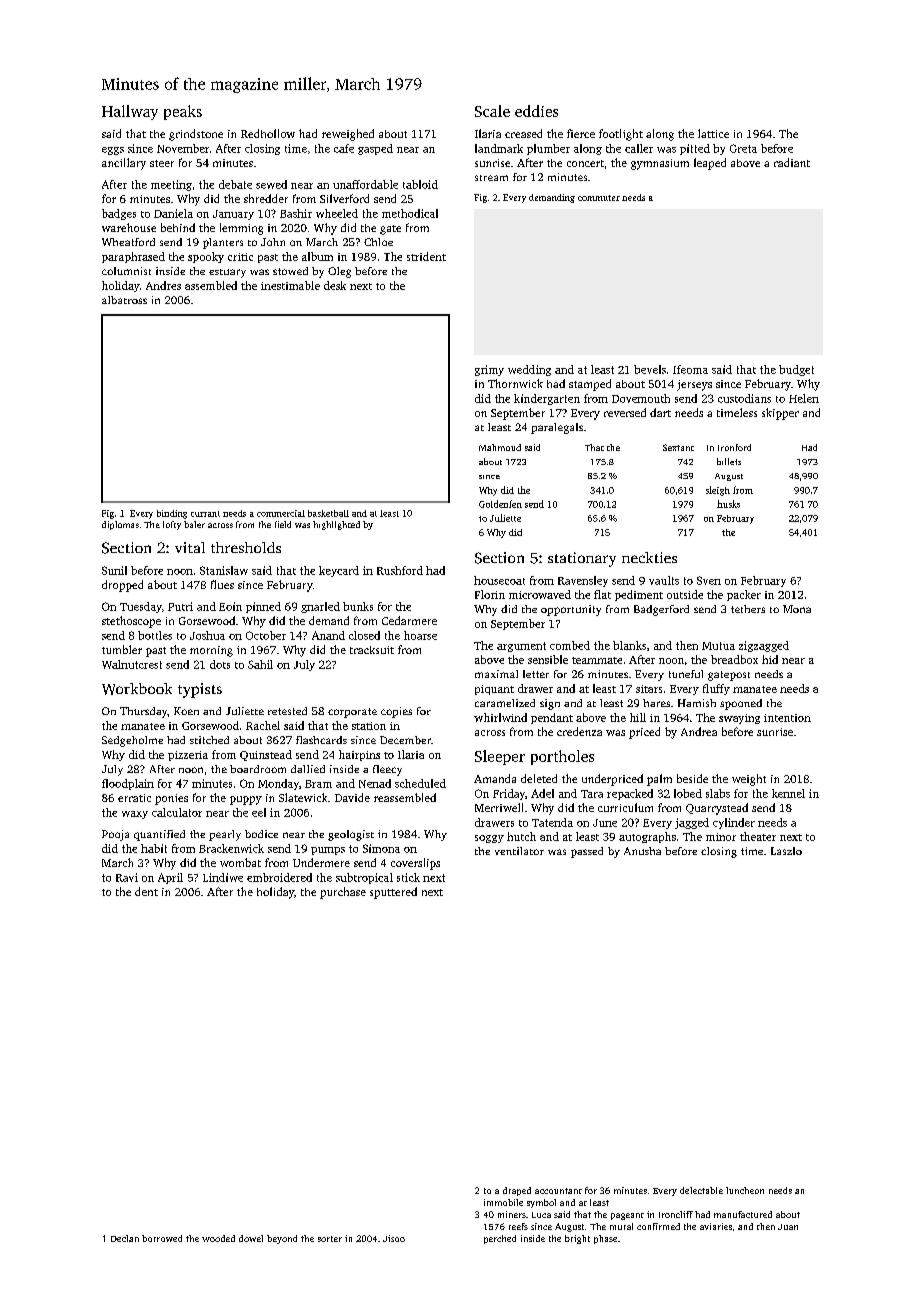  What do you see at coordinates (172, 514) in the document?
I see `binding` at bounding box center [172, 514].
